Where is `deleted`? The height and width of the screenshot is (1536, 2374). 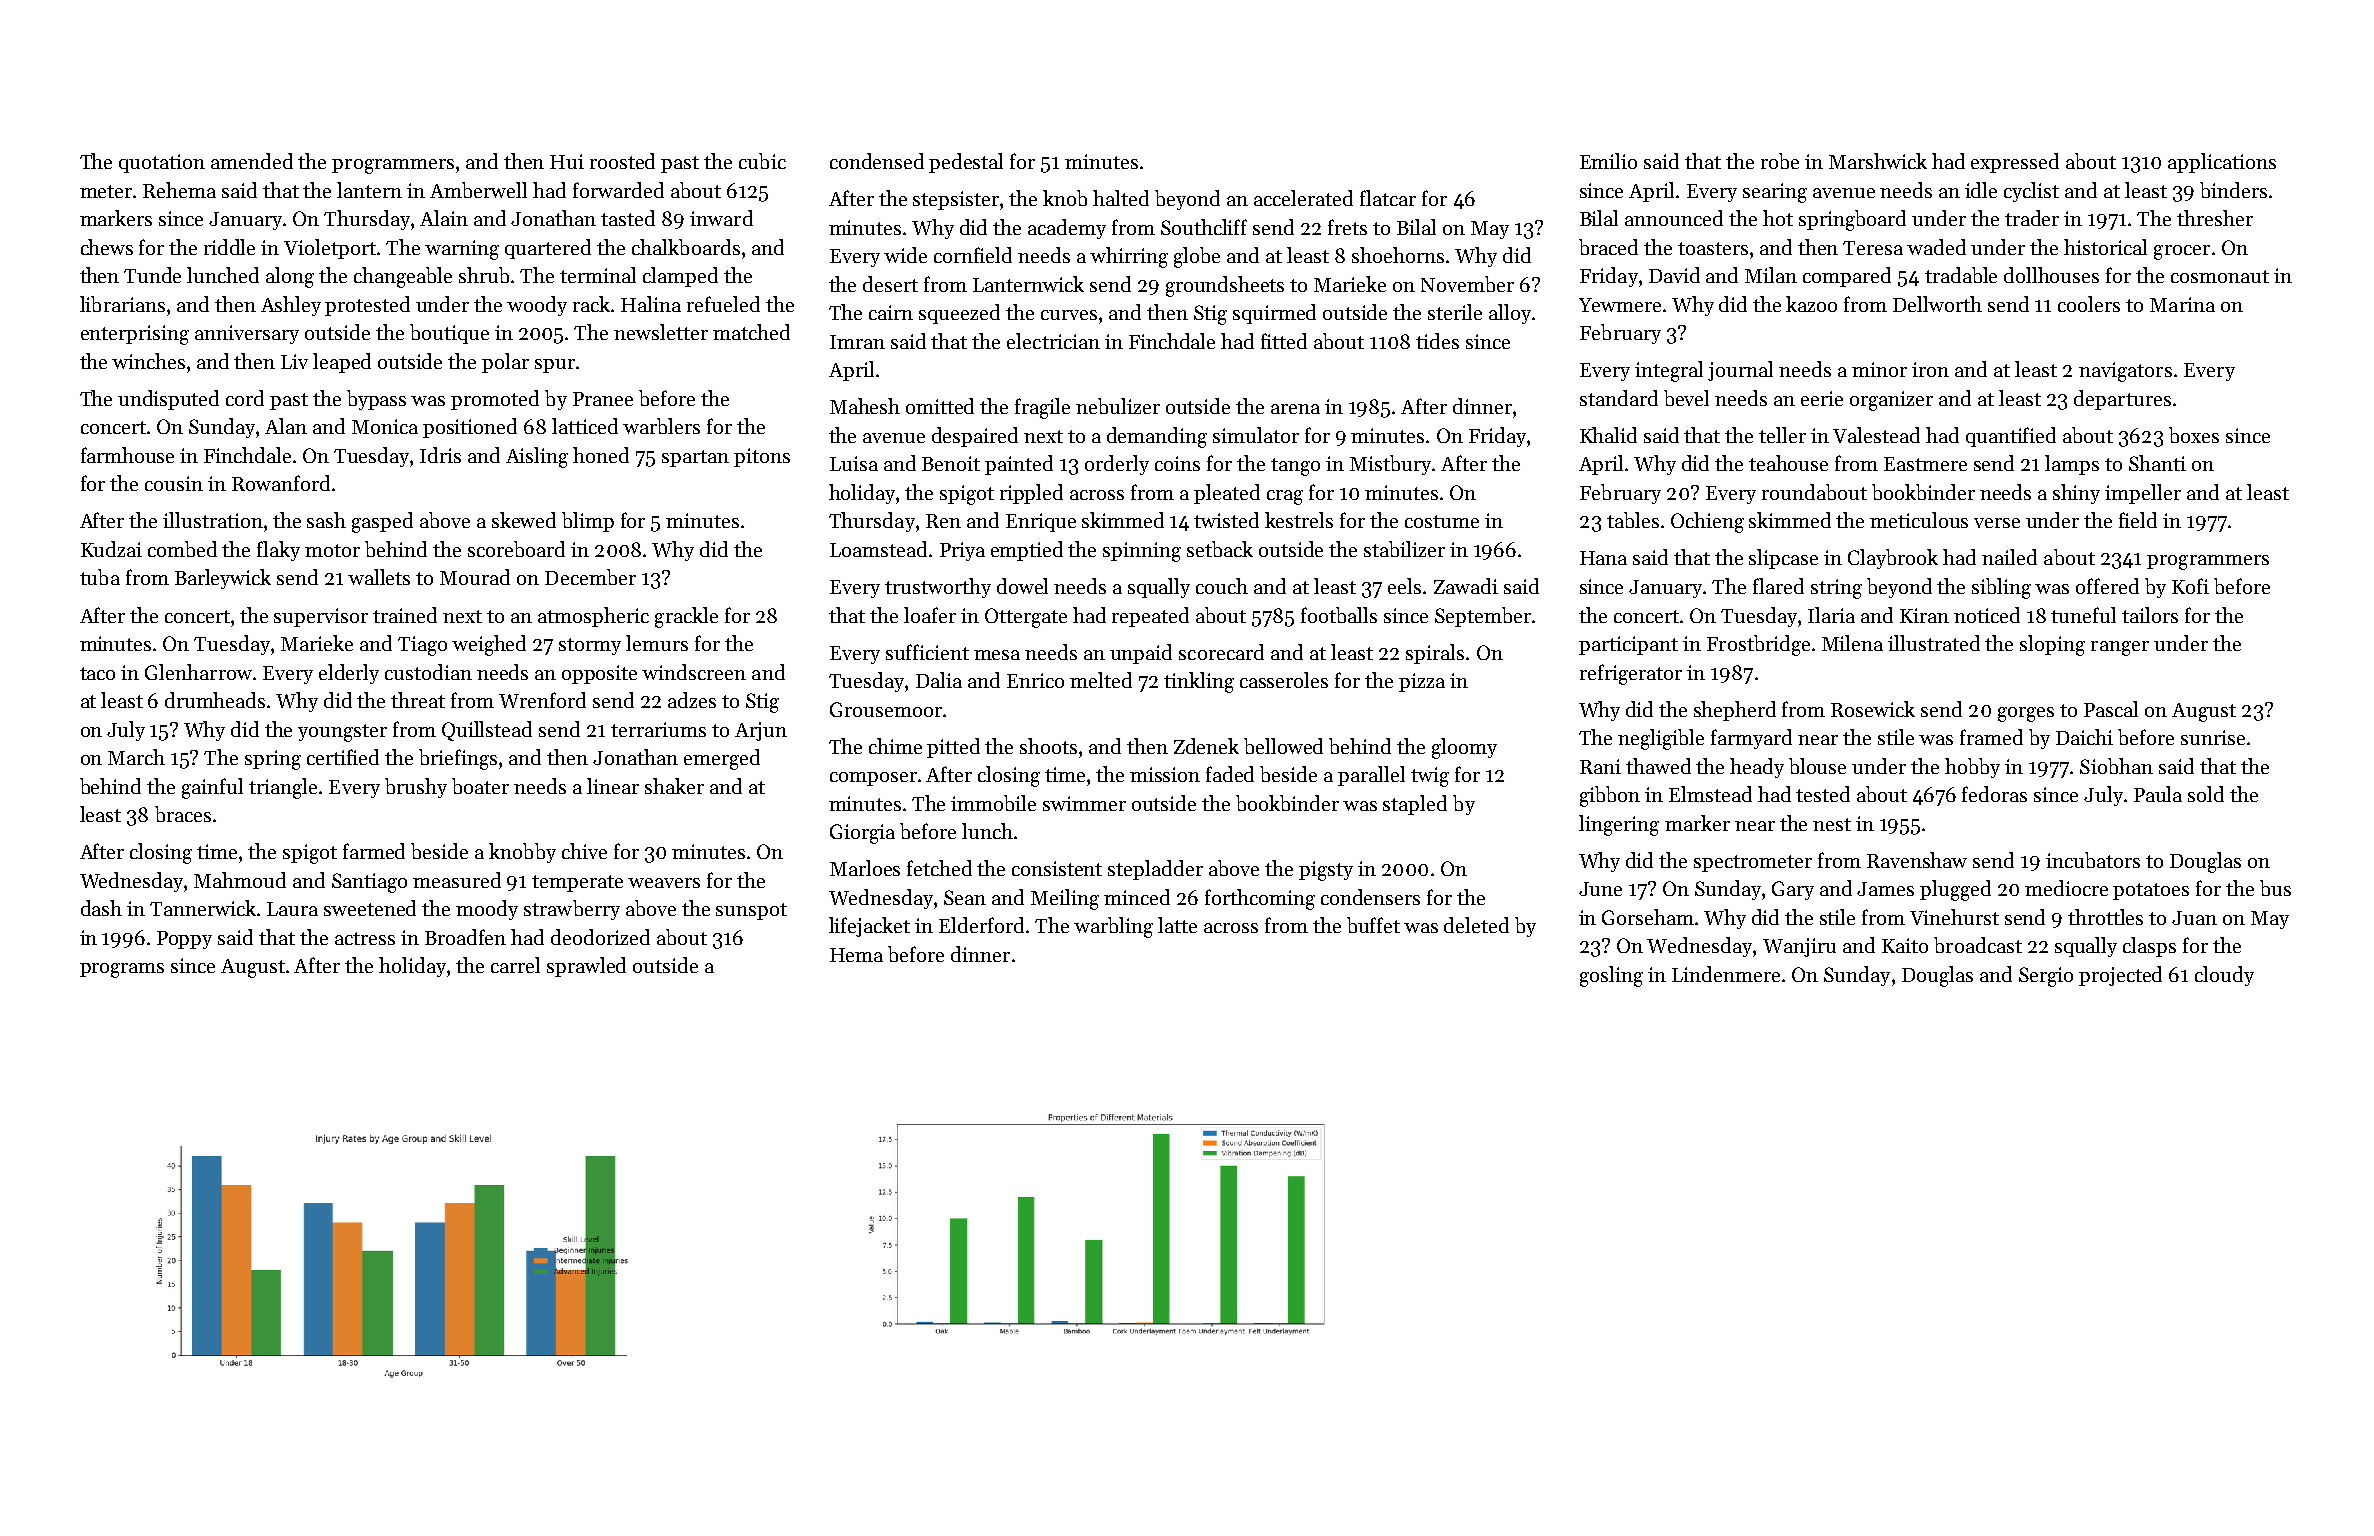
deleted is located at coordinates (1476, 925).
